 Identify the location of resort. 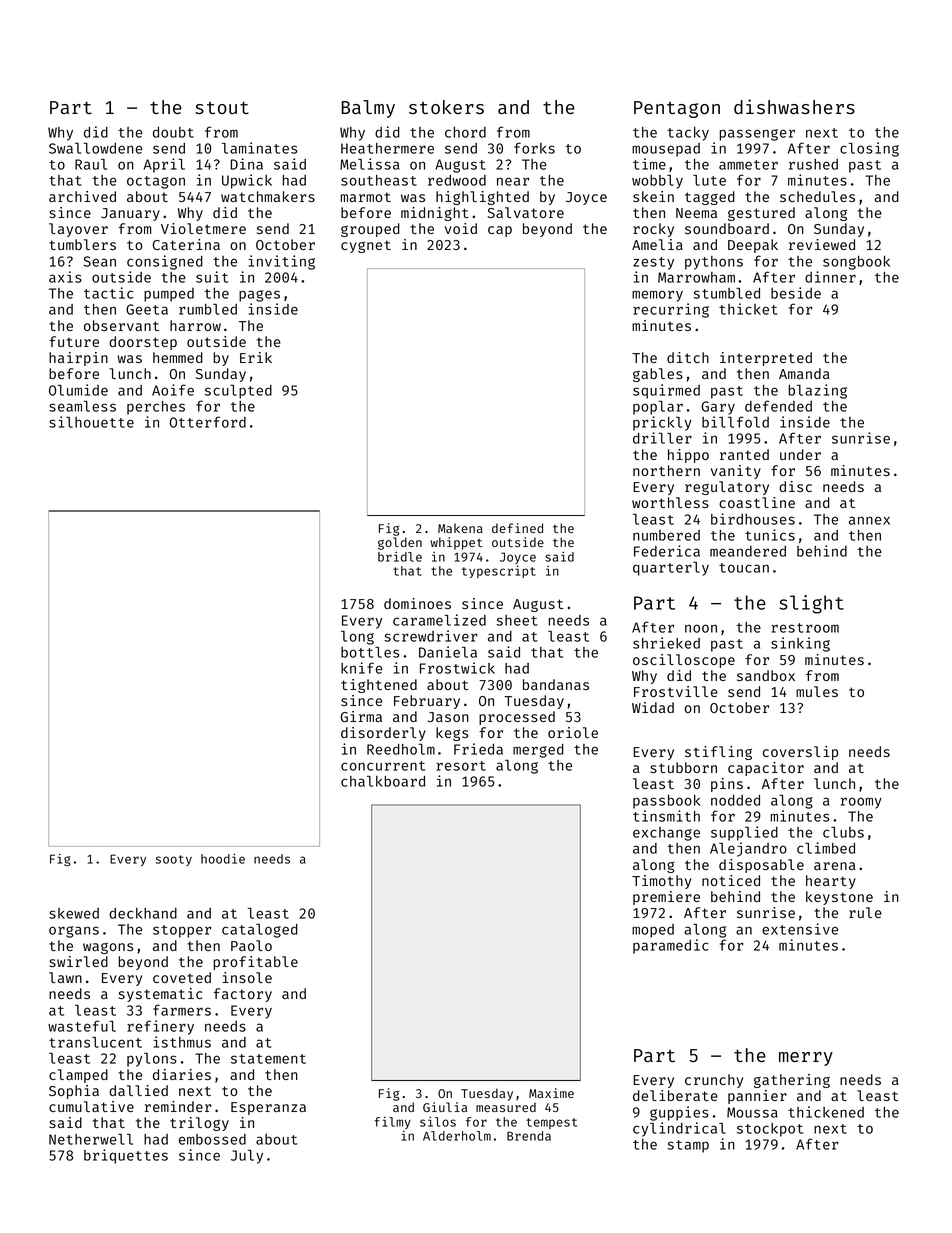
(461, 766).
